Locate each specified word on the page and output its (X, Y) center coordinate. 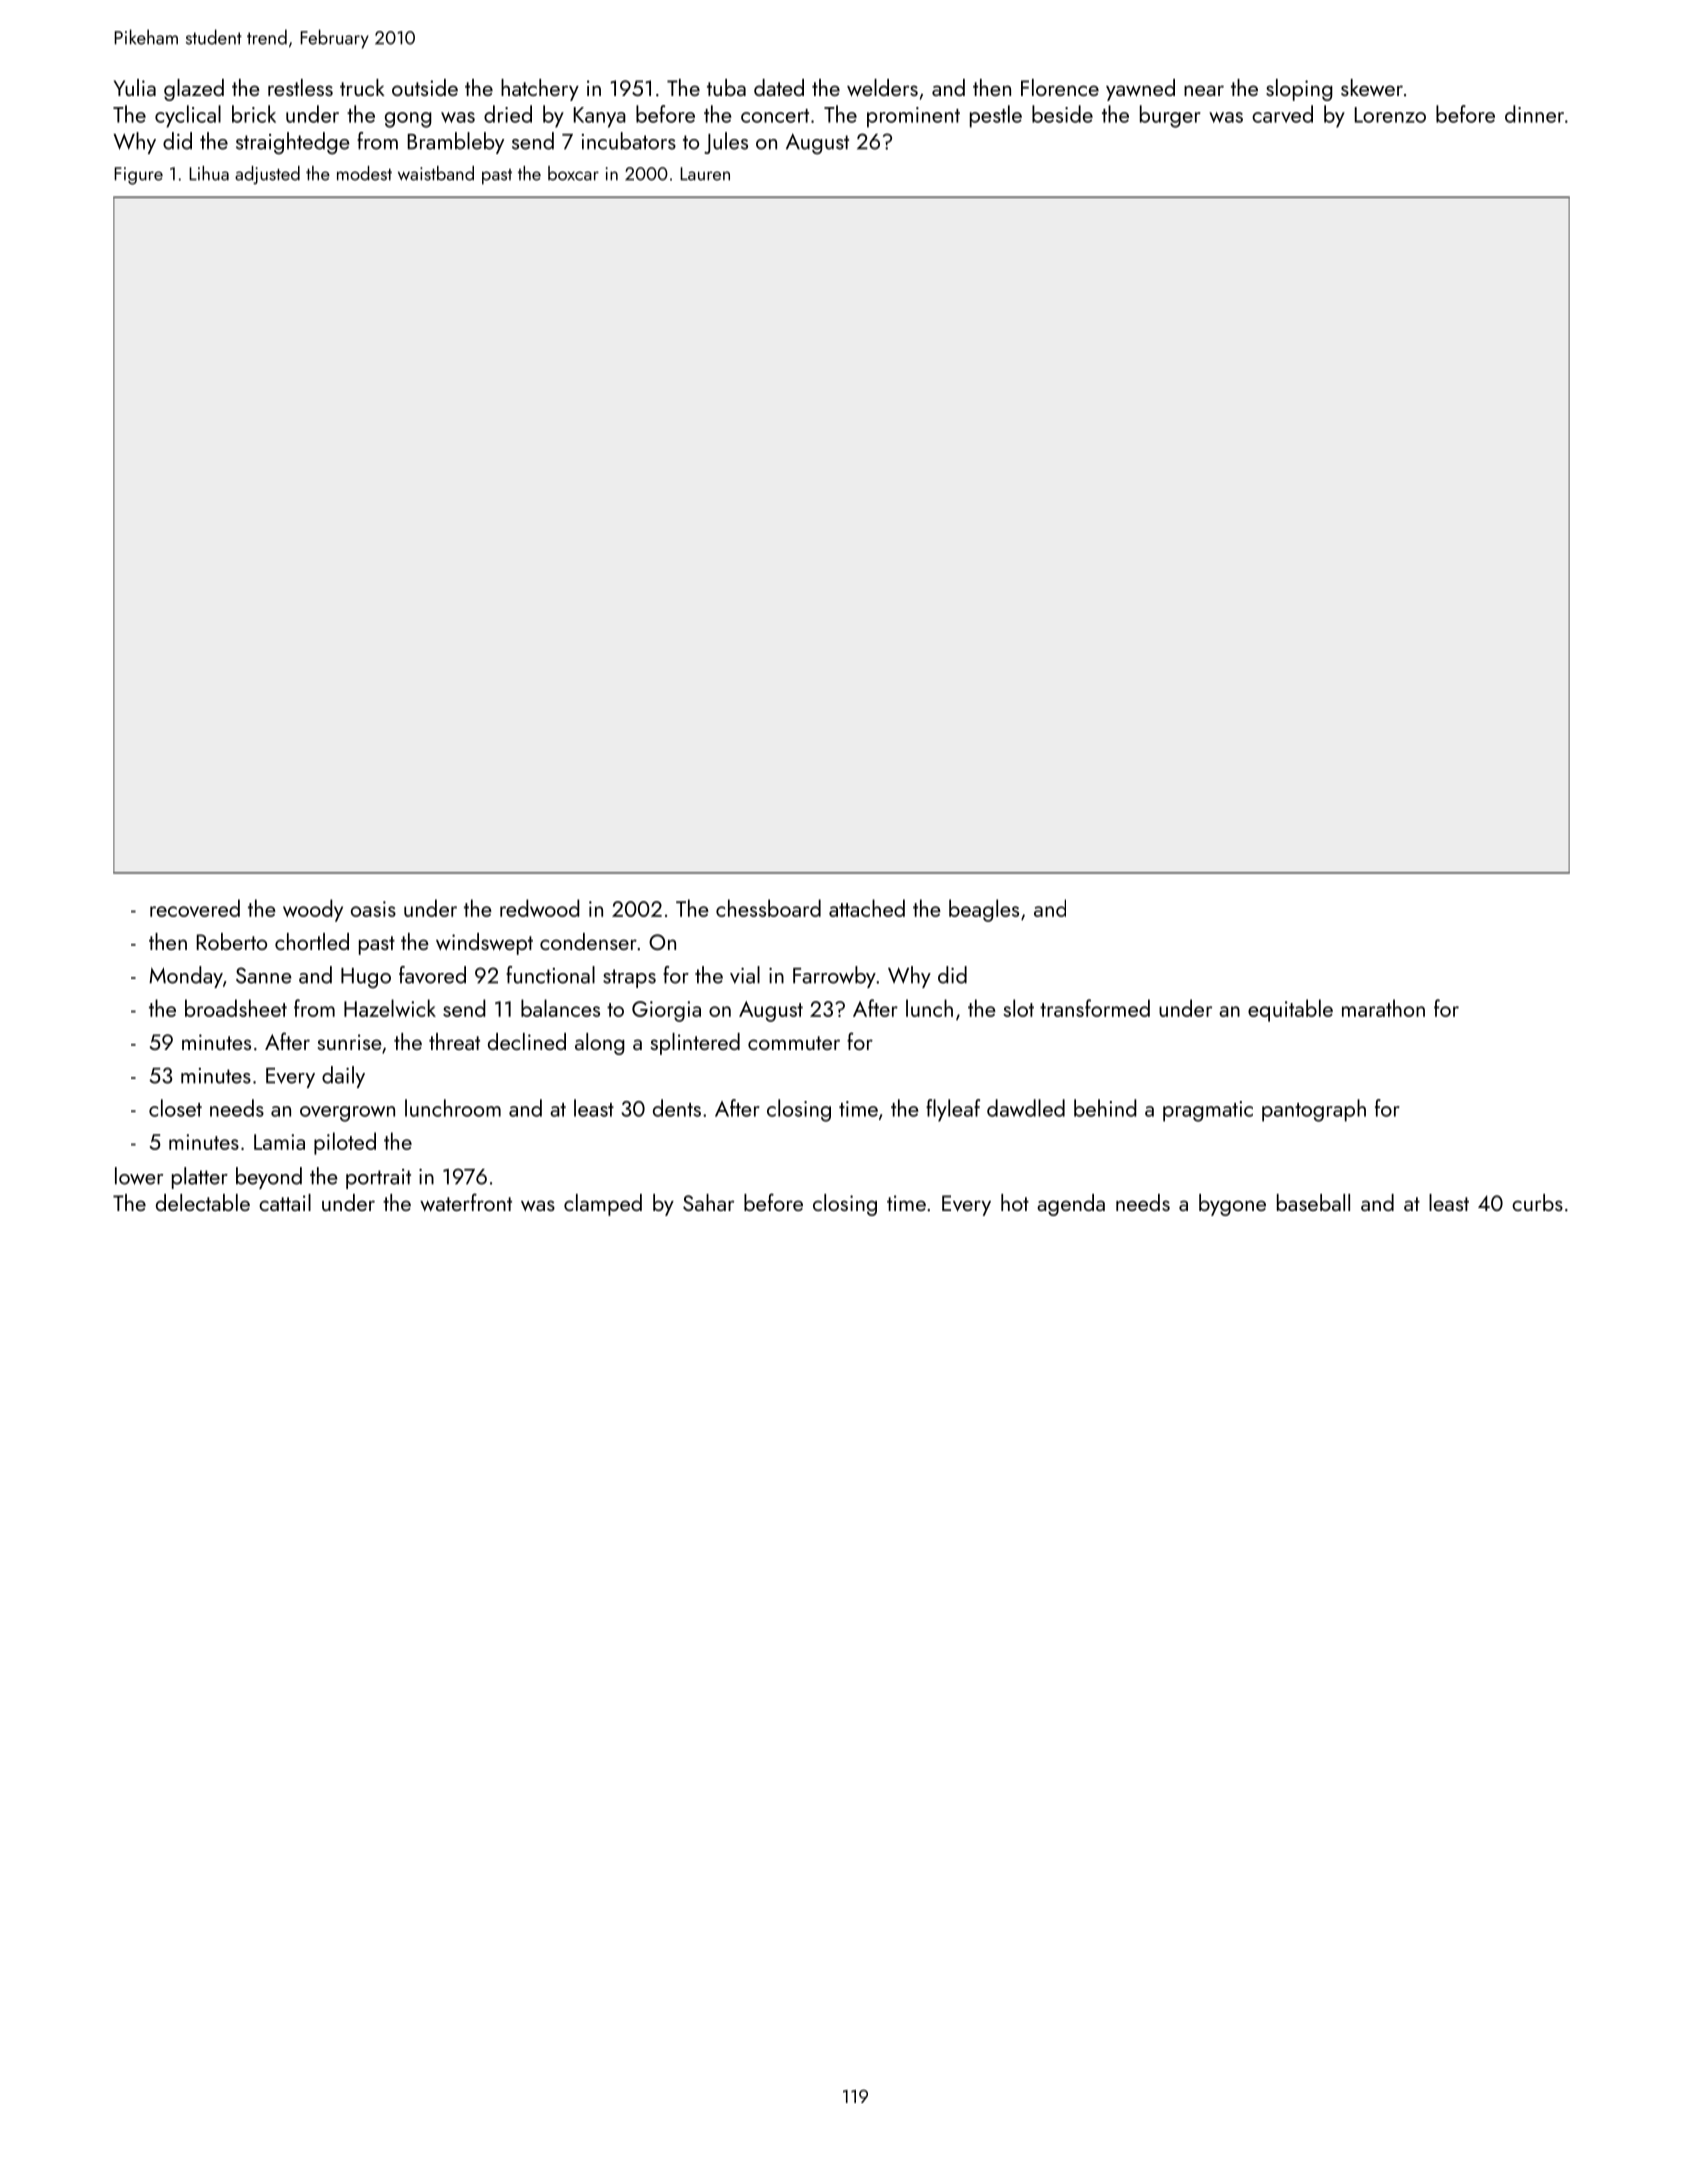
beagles (984, 910)
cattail (285, 1202)
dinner (1534, 114)
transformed (1095, 1008)
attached (867, 908)
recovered (195, 908)
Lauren (705, 174)
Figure (138, 176)
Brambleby (456, 143)
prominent (913, 117)
